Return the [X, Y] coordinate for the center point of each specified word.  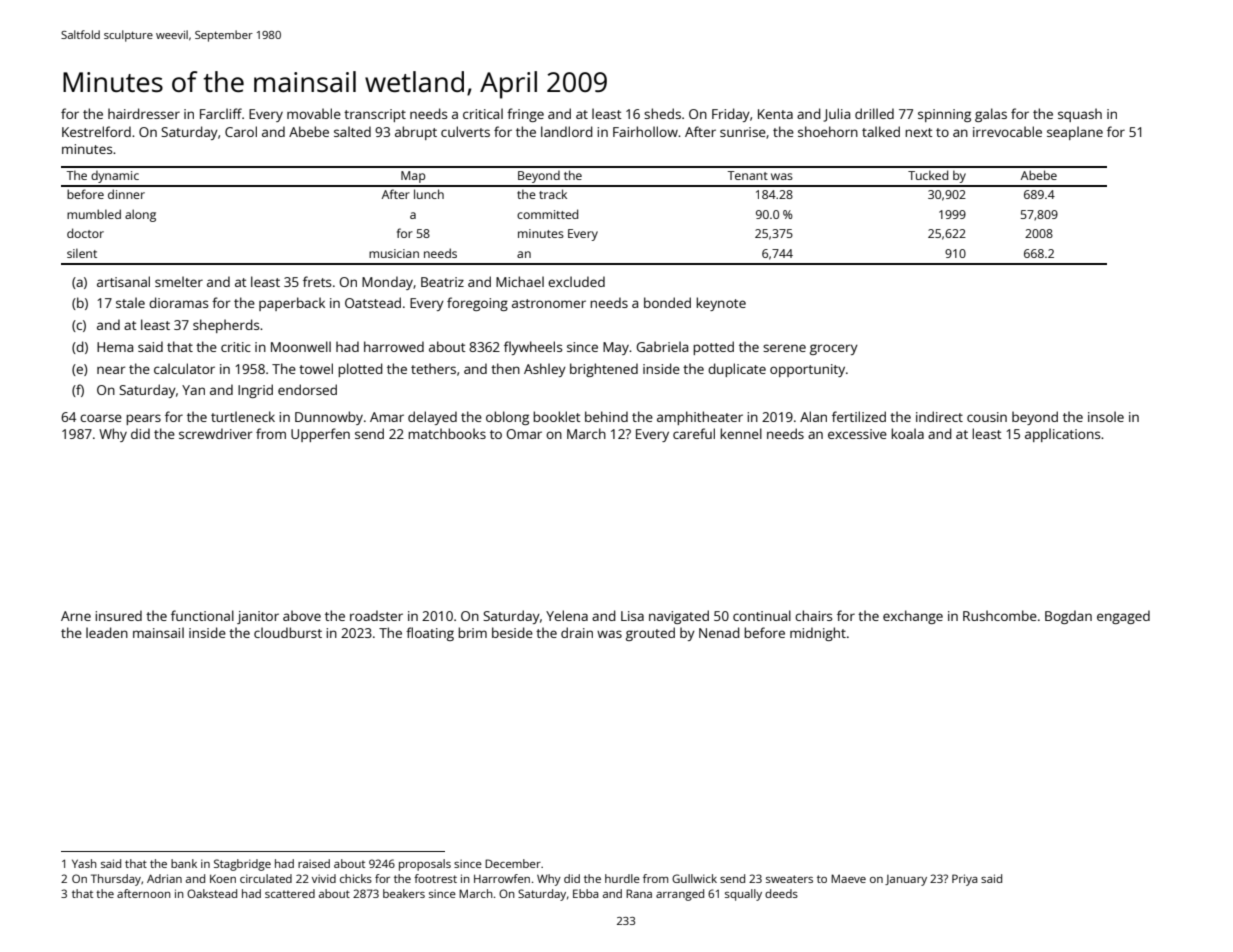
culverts [465, 131]
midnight [818, 634]
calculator [184, 368]
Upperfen [320, 435]
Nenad [719, 632]
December [513, 863]
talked [881, 131]
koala [907, 433]
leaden [107, 632]
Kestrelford [96, 131]
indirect [939, 416]
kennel [741, 433]
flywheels [533, 348]
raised [314, 863]
